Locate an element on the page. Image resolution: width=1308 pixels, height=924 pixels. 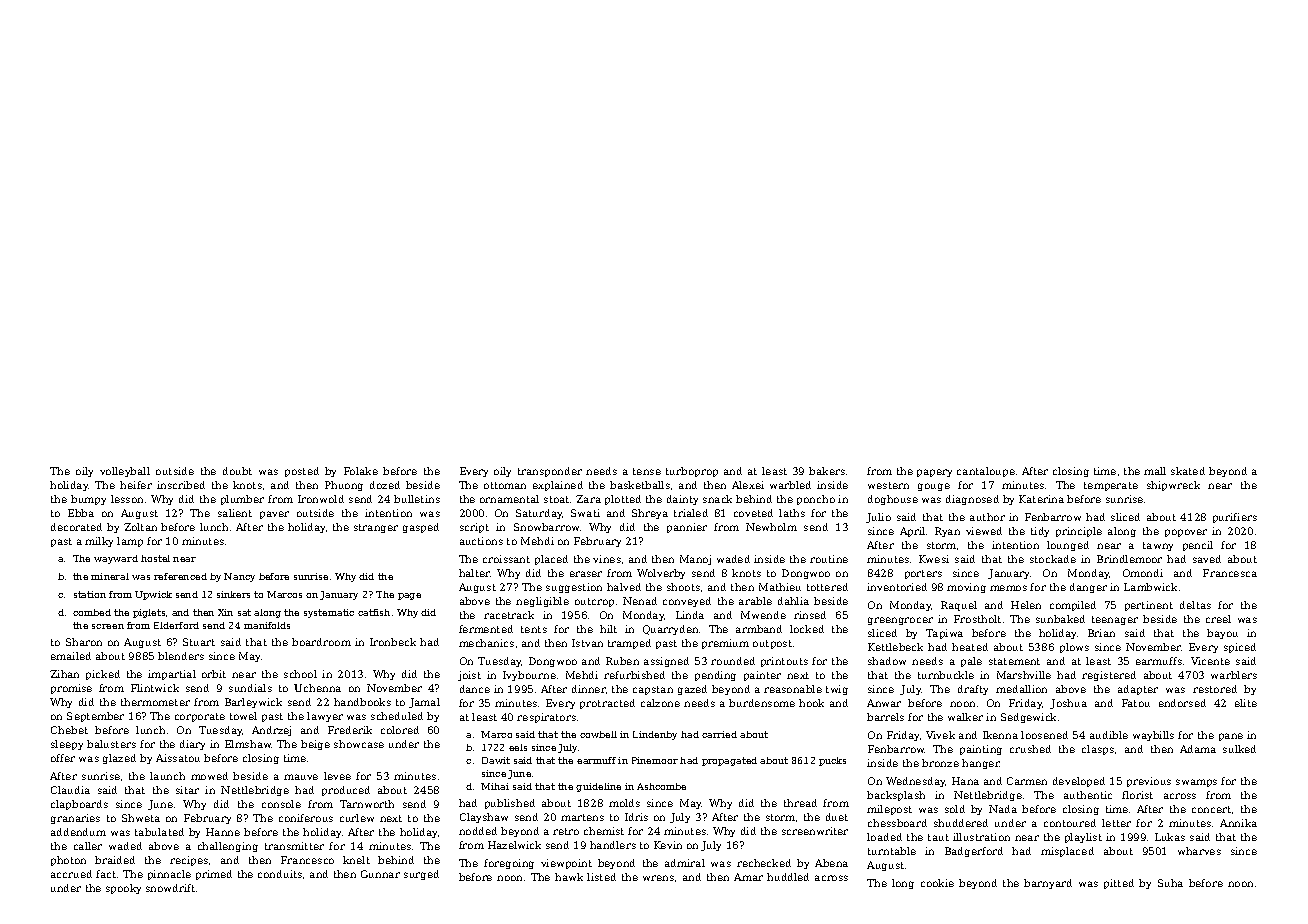
Claudia is located at coordinates (70, 790).
